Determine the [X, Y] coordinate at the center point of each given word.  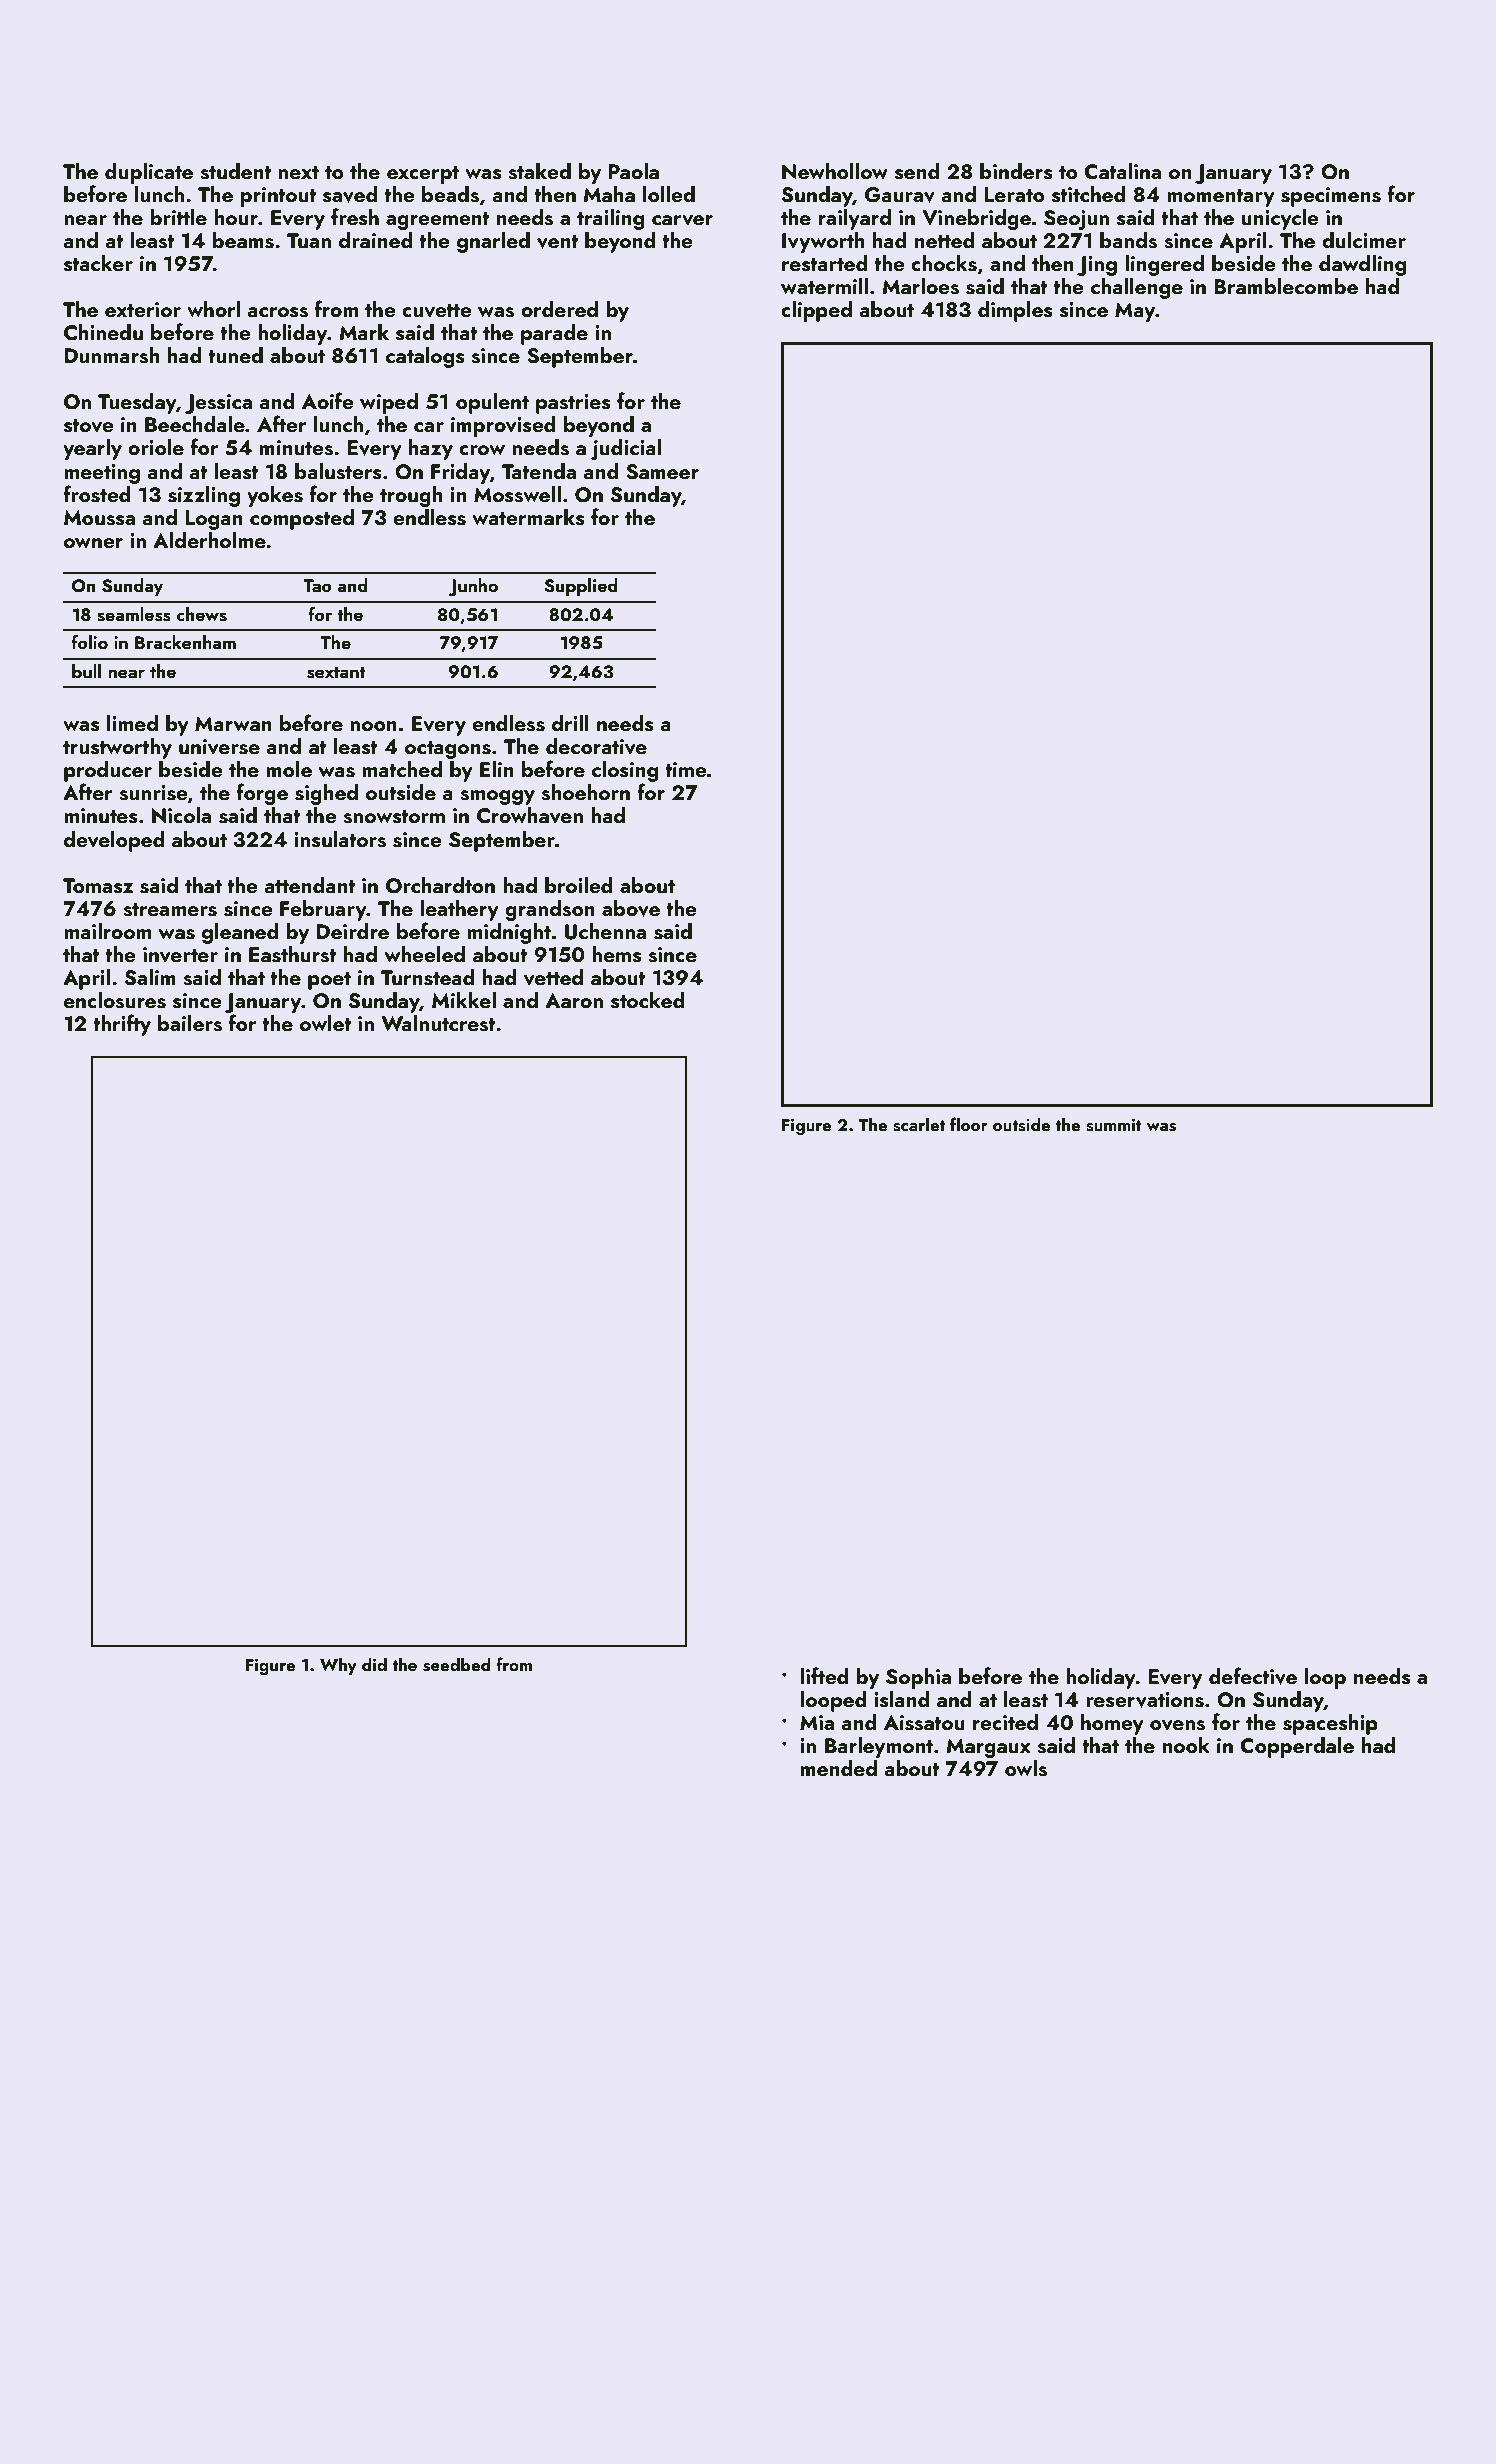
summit [1114, 1125]
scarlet [919, 1124]
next [298, 172]
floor [969, 1124]
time [685, 769]
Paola [633, 171]
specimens [1331, 197]
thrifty [122, 1025]
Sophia [918, 1678]
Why [338, 1666]
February [323, 910]
